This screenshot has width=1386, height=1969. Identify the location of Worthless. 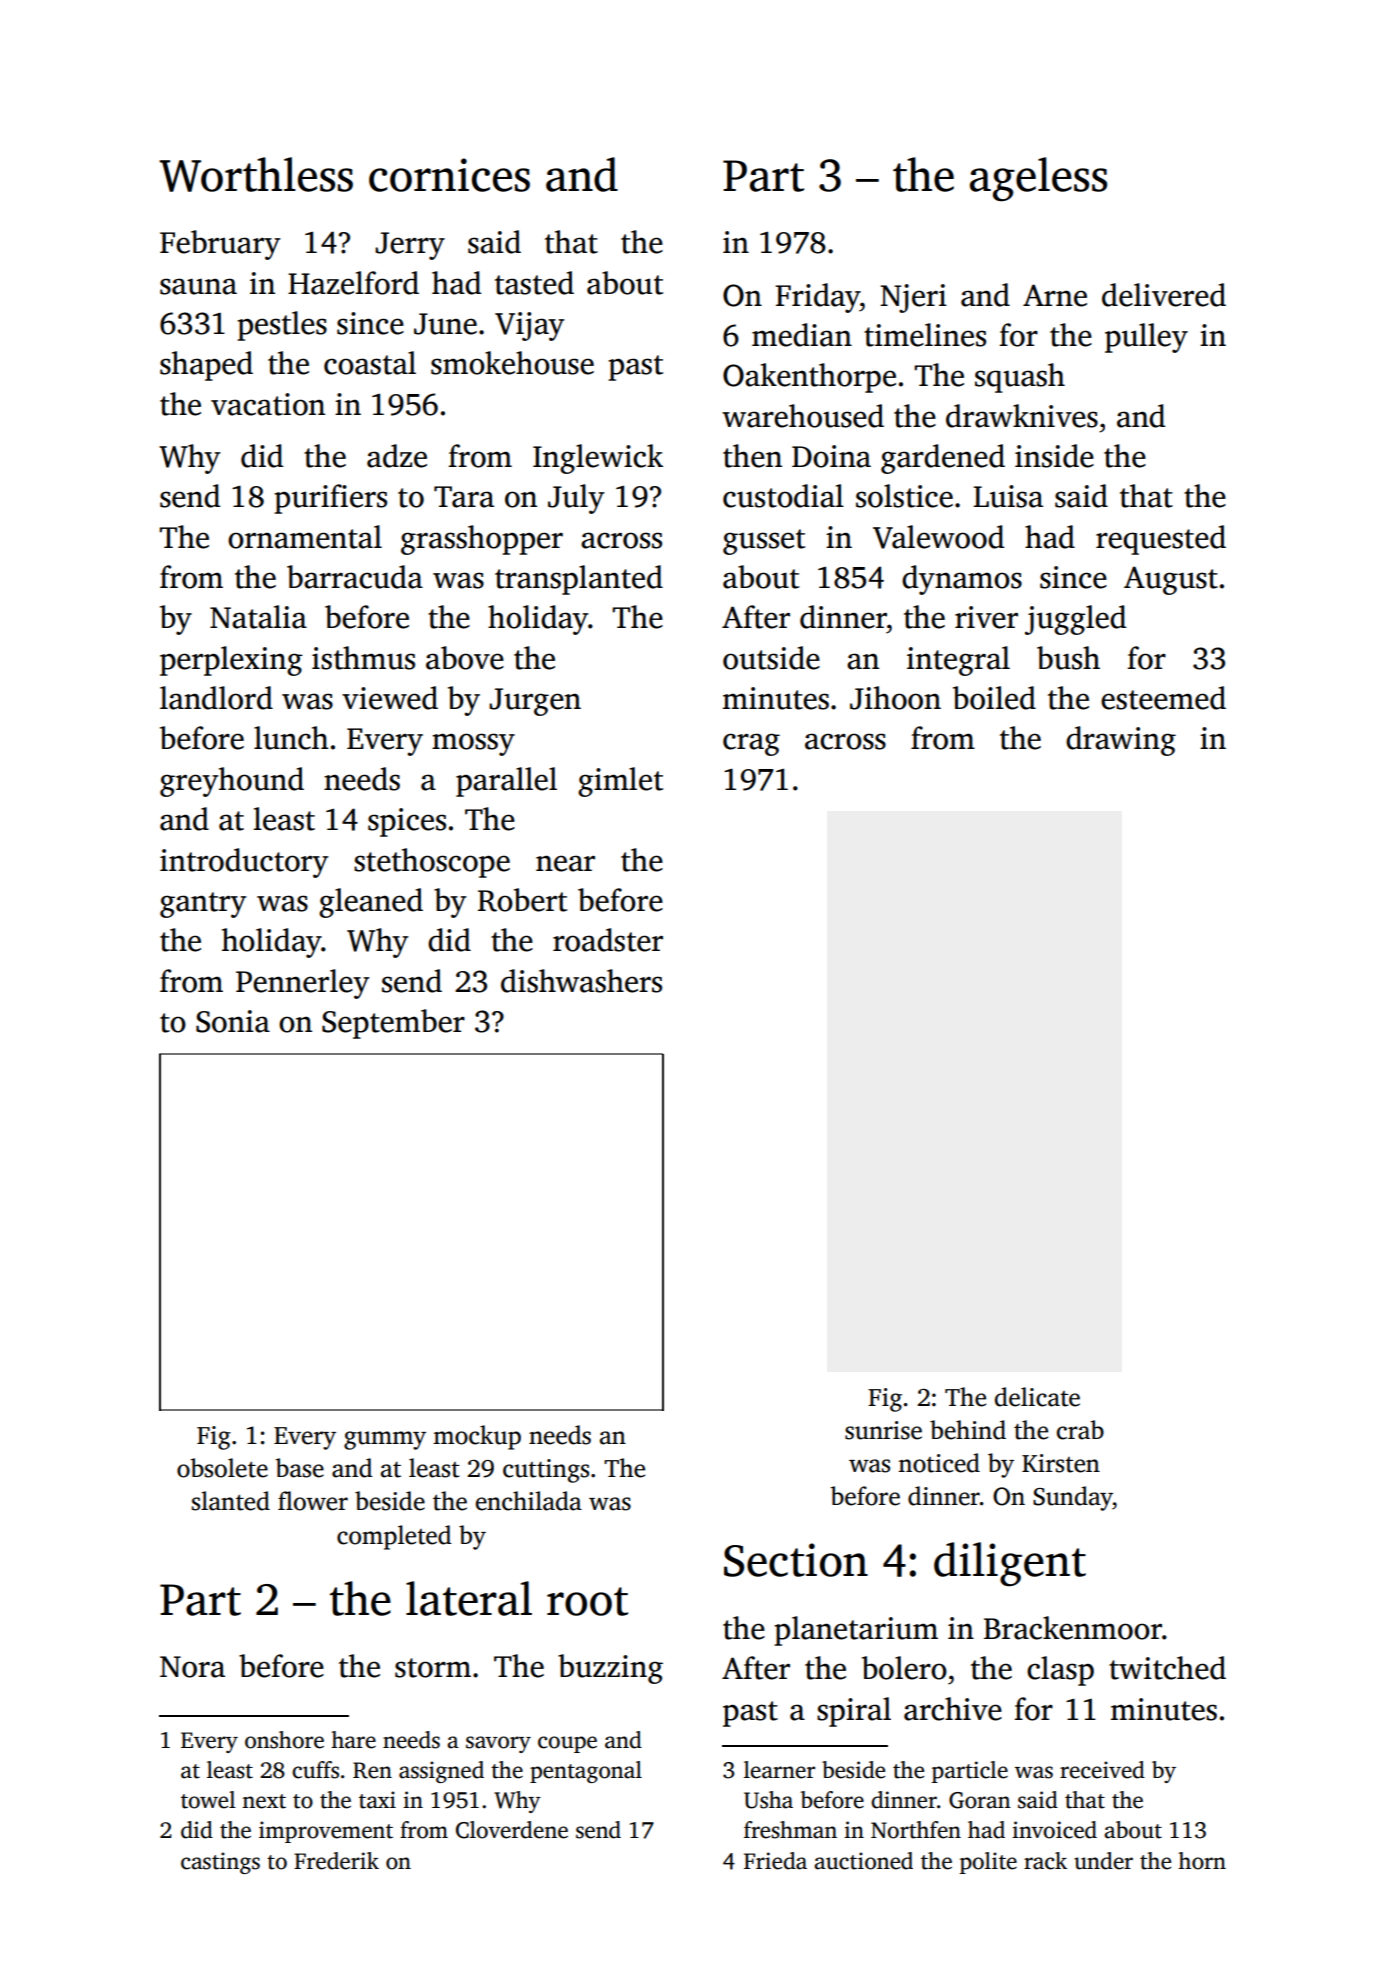
(256, 174).
